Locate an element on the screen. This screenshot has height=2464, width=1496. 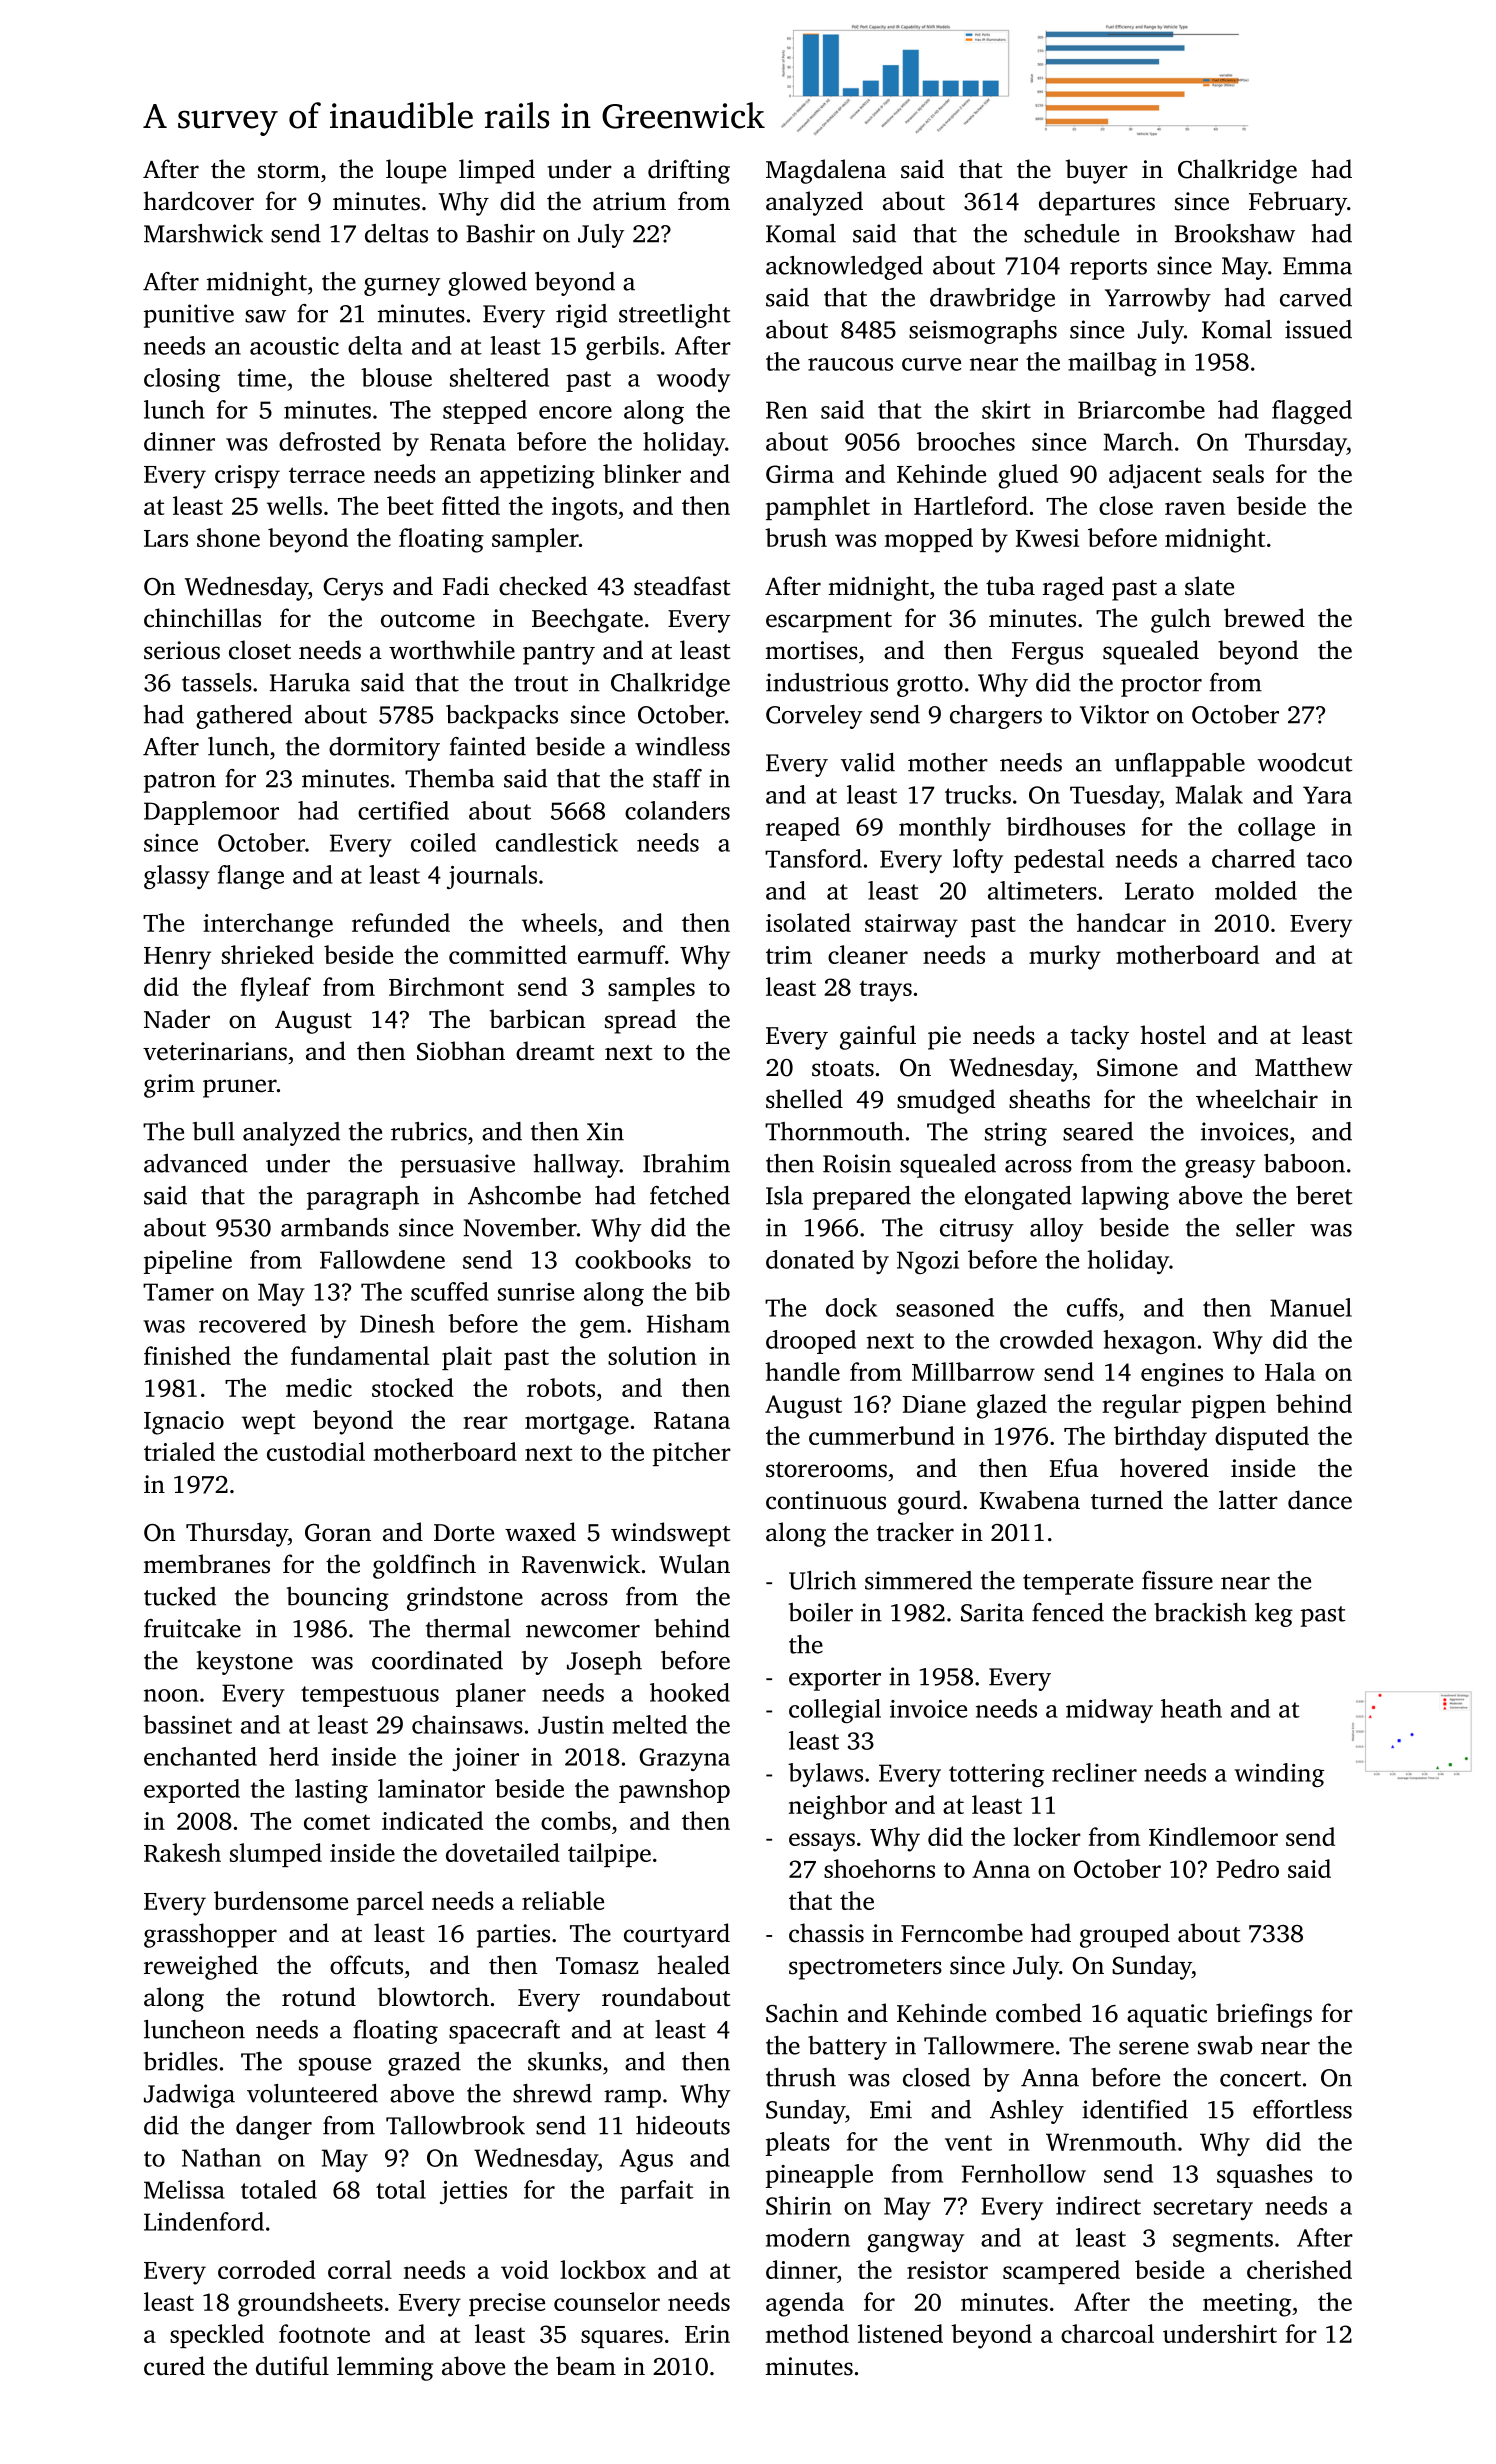
blouse is located at coordinates (396, 377).
